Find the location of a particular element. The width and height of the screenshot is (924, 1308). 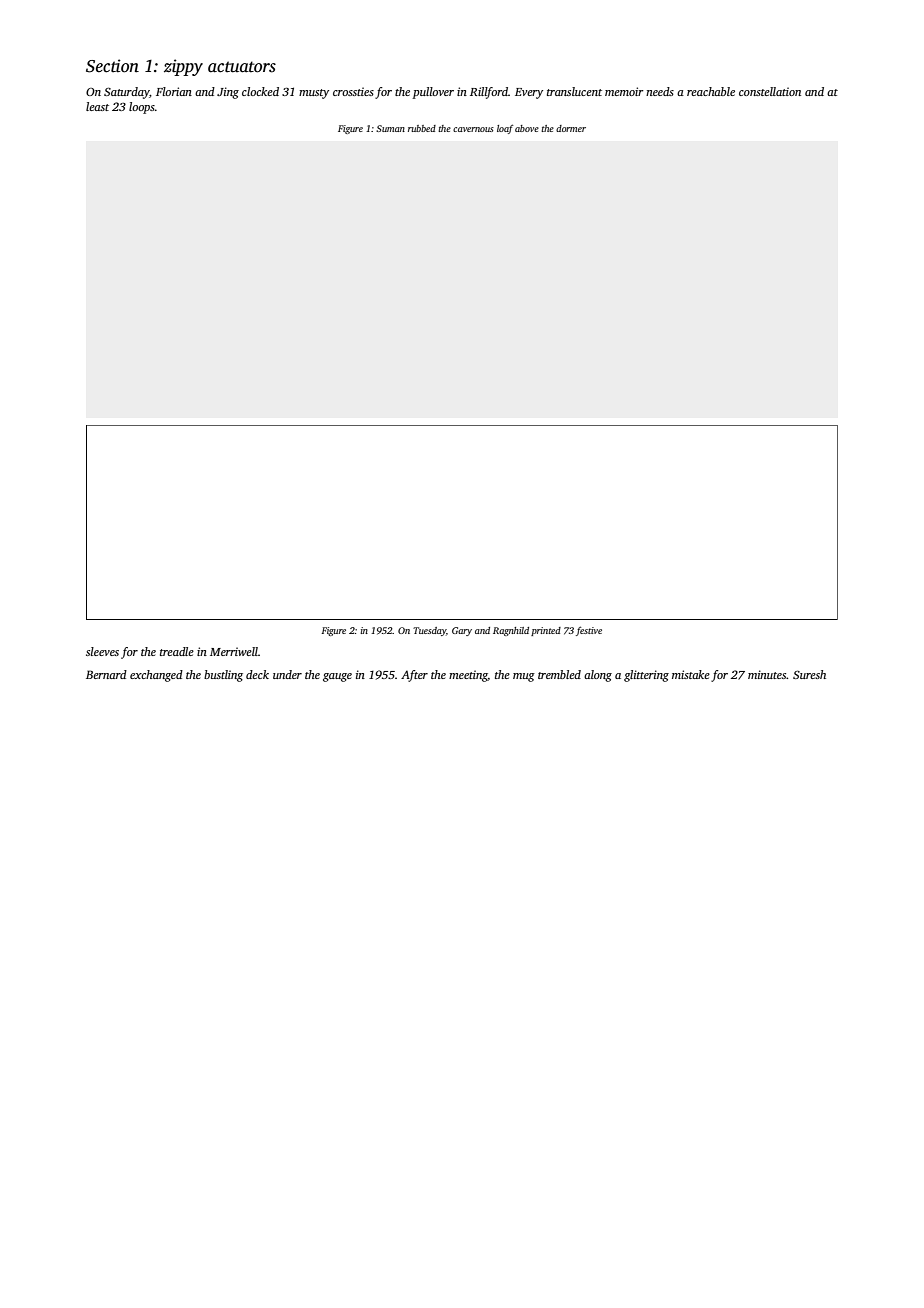

Merriwell is located at coordinates (234, 651).
